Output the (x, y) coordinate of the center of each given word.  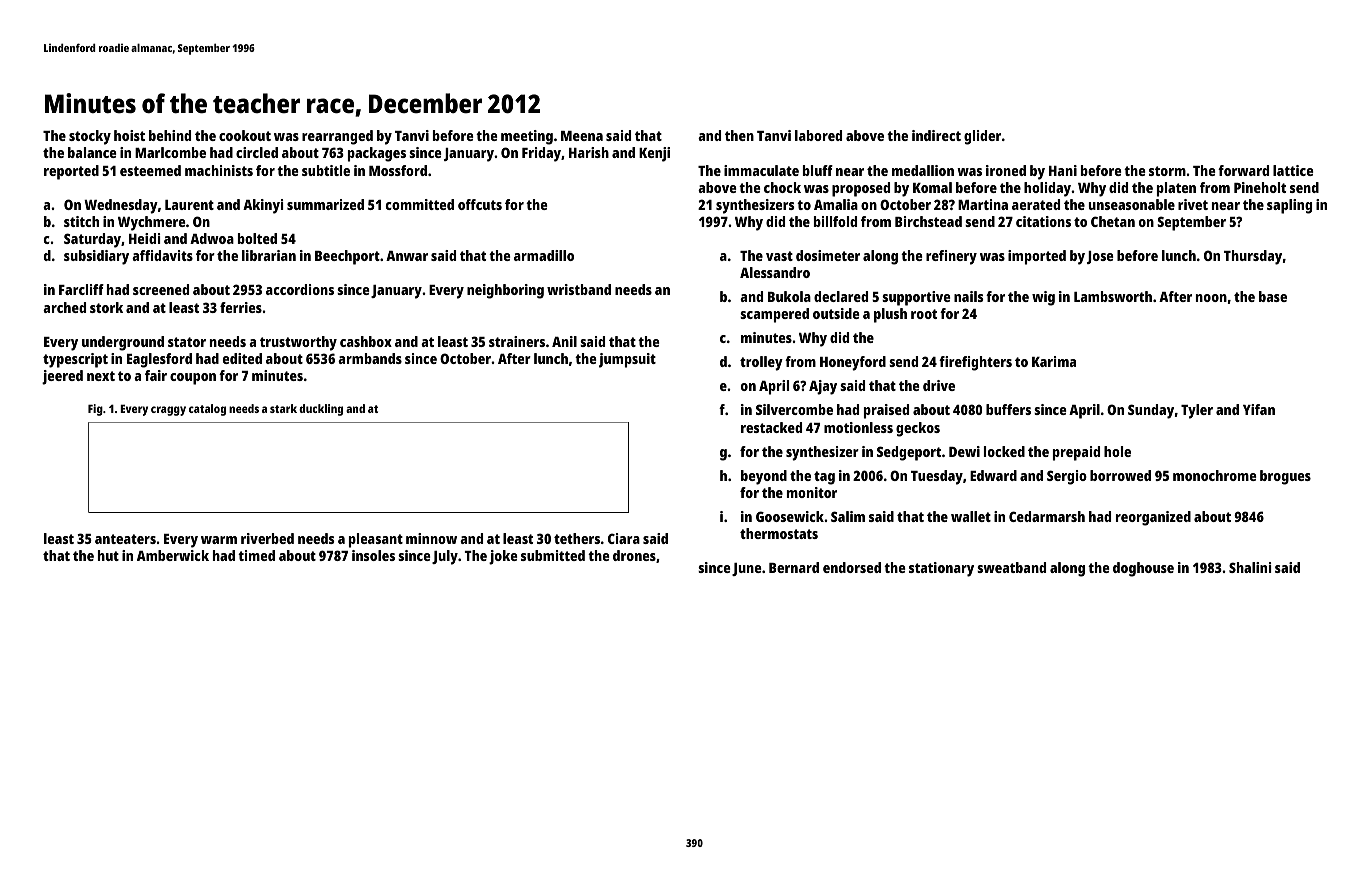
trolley (761, 363)
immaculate (761, 170)
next (101, 376)
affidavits (162, 255)
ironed (1006, 170)
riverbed (267, 538)
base (1273, 296)
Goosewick (790, 516)
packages (377, 154)
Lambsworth (1113, 296)
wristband (579, 289)
